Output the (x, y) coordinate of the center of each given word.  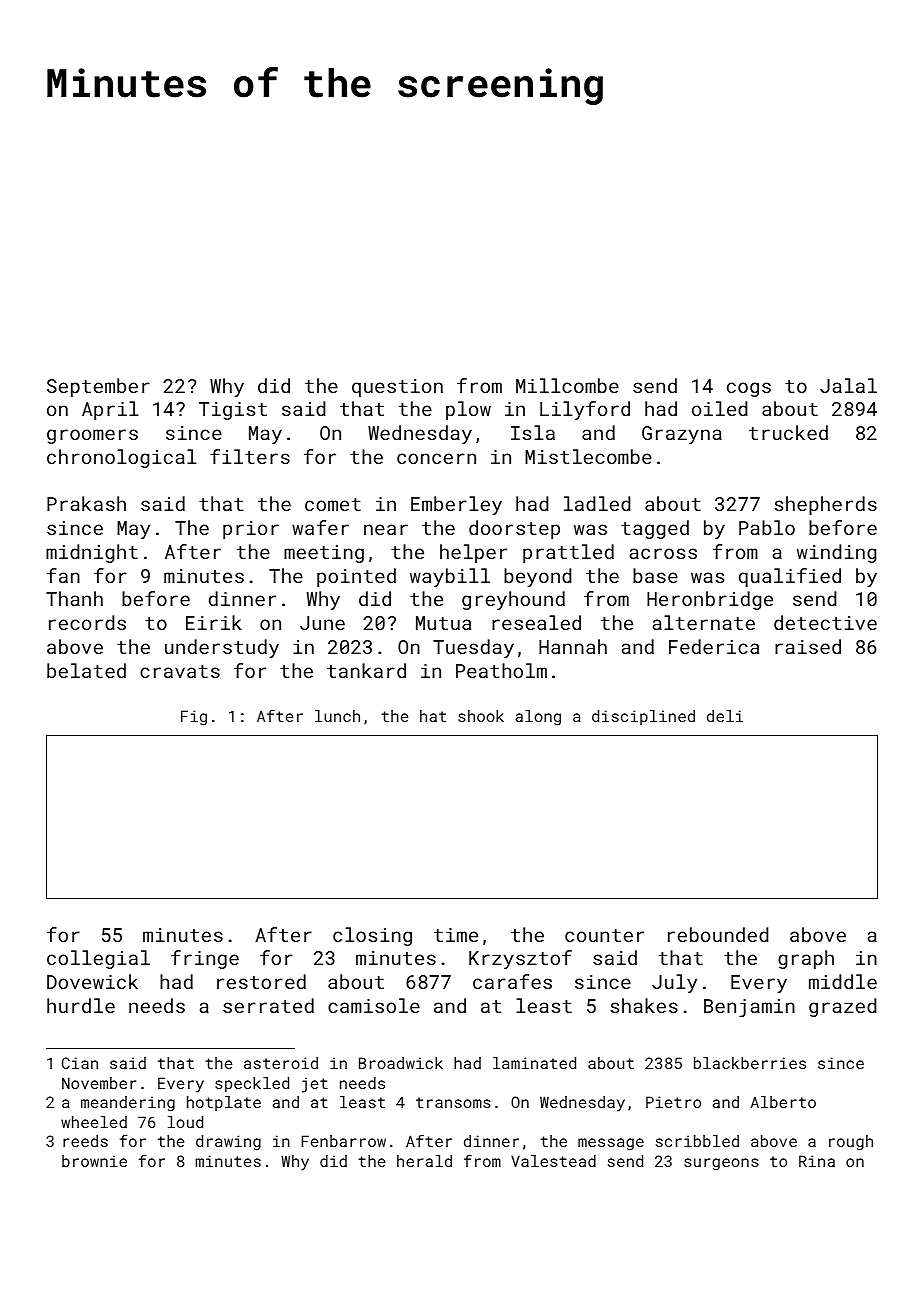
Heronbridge (710, 600)
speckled (252, 1084)
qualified (790, 577)
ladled (597, 503)
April (110, 410)
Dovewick (92, 981)
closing (372, 936)
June (322, 623)
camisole (374, 1005)
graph (806, 959)
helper (473, 553)
